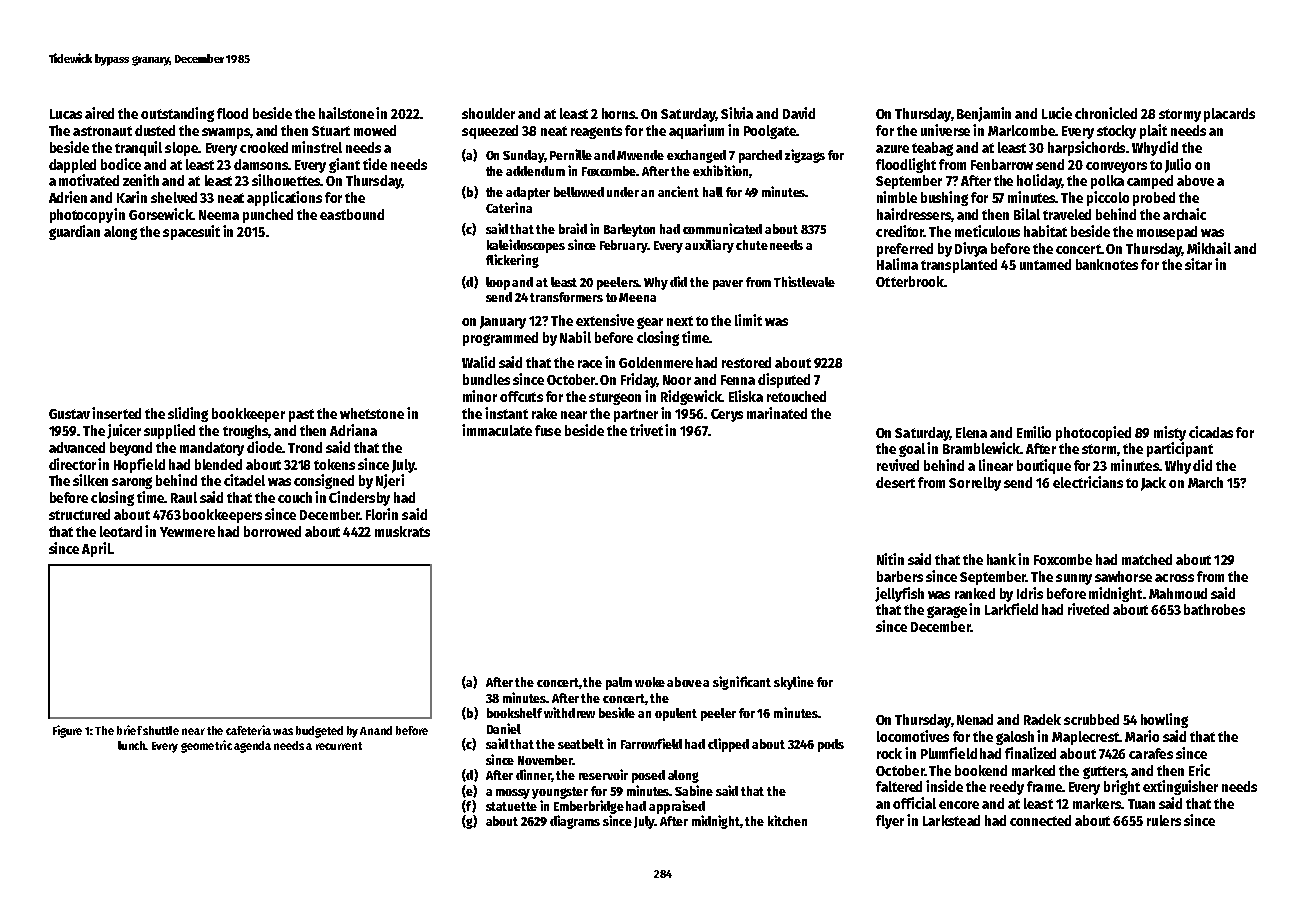 The height and width of the page is (924, 1308). Describe the element at coordinates (131, 745) in the page. I see `lunch` at that location.
